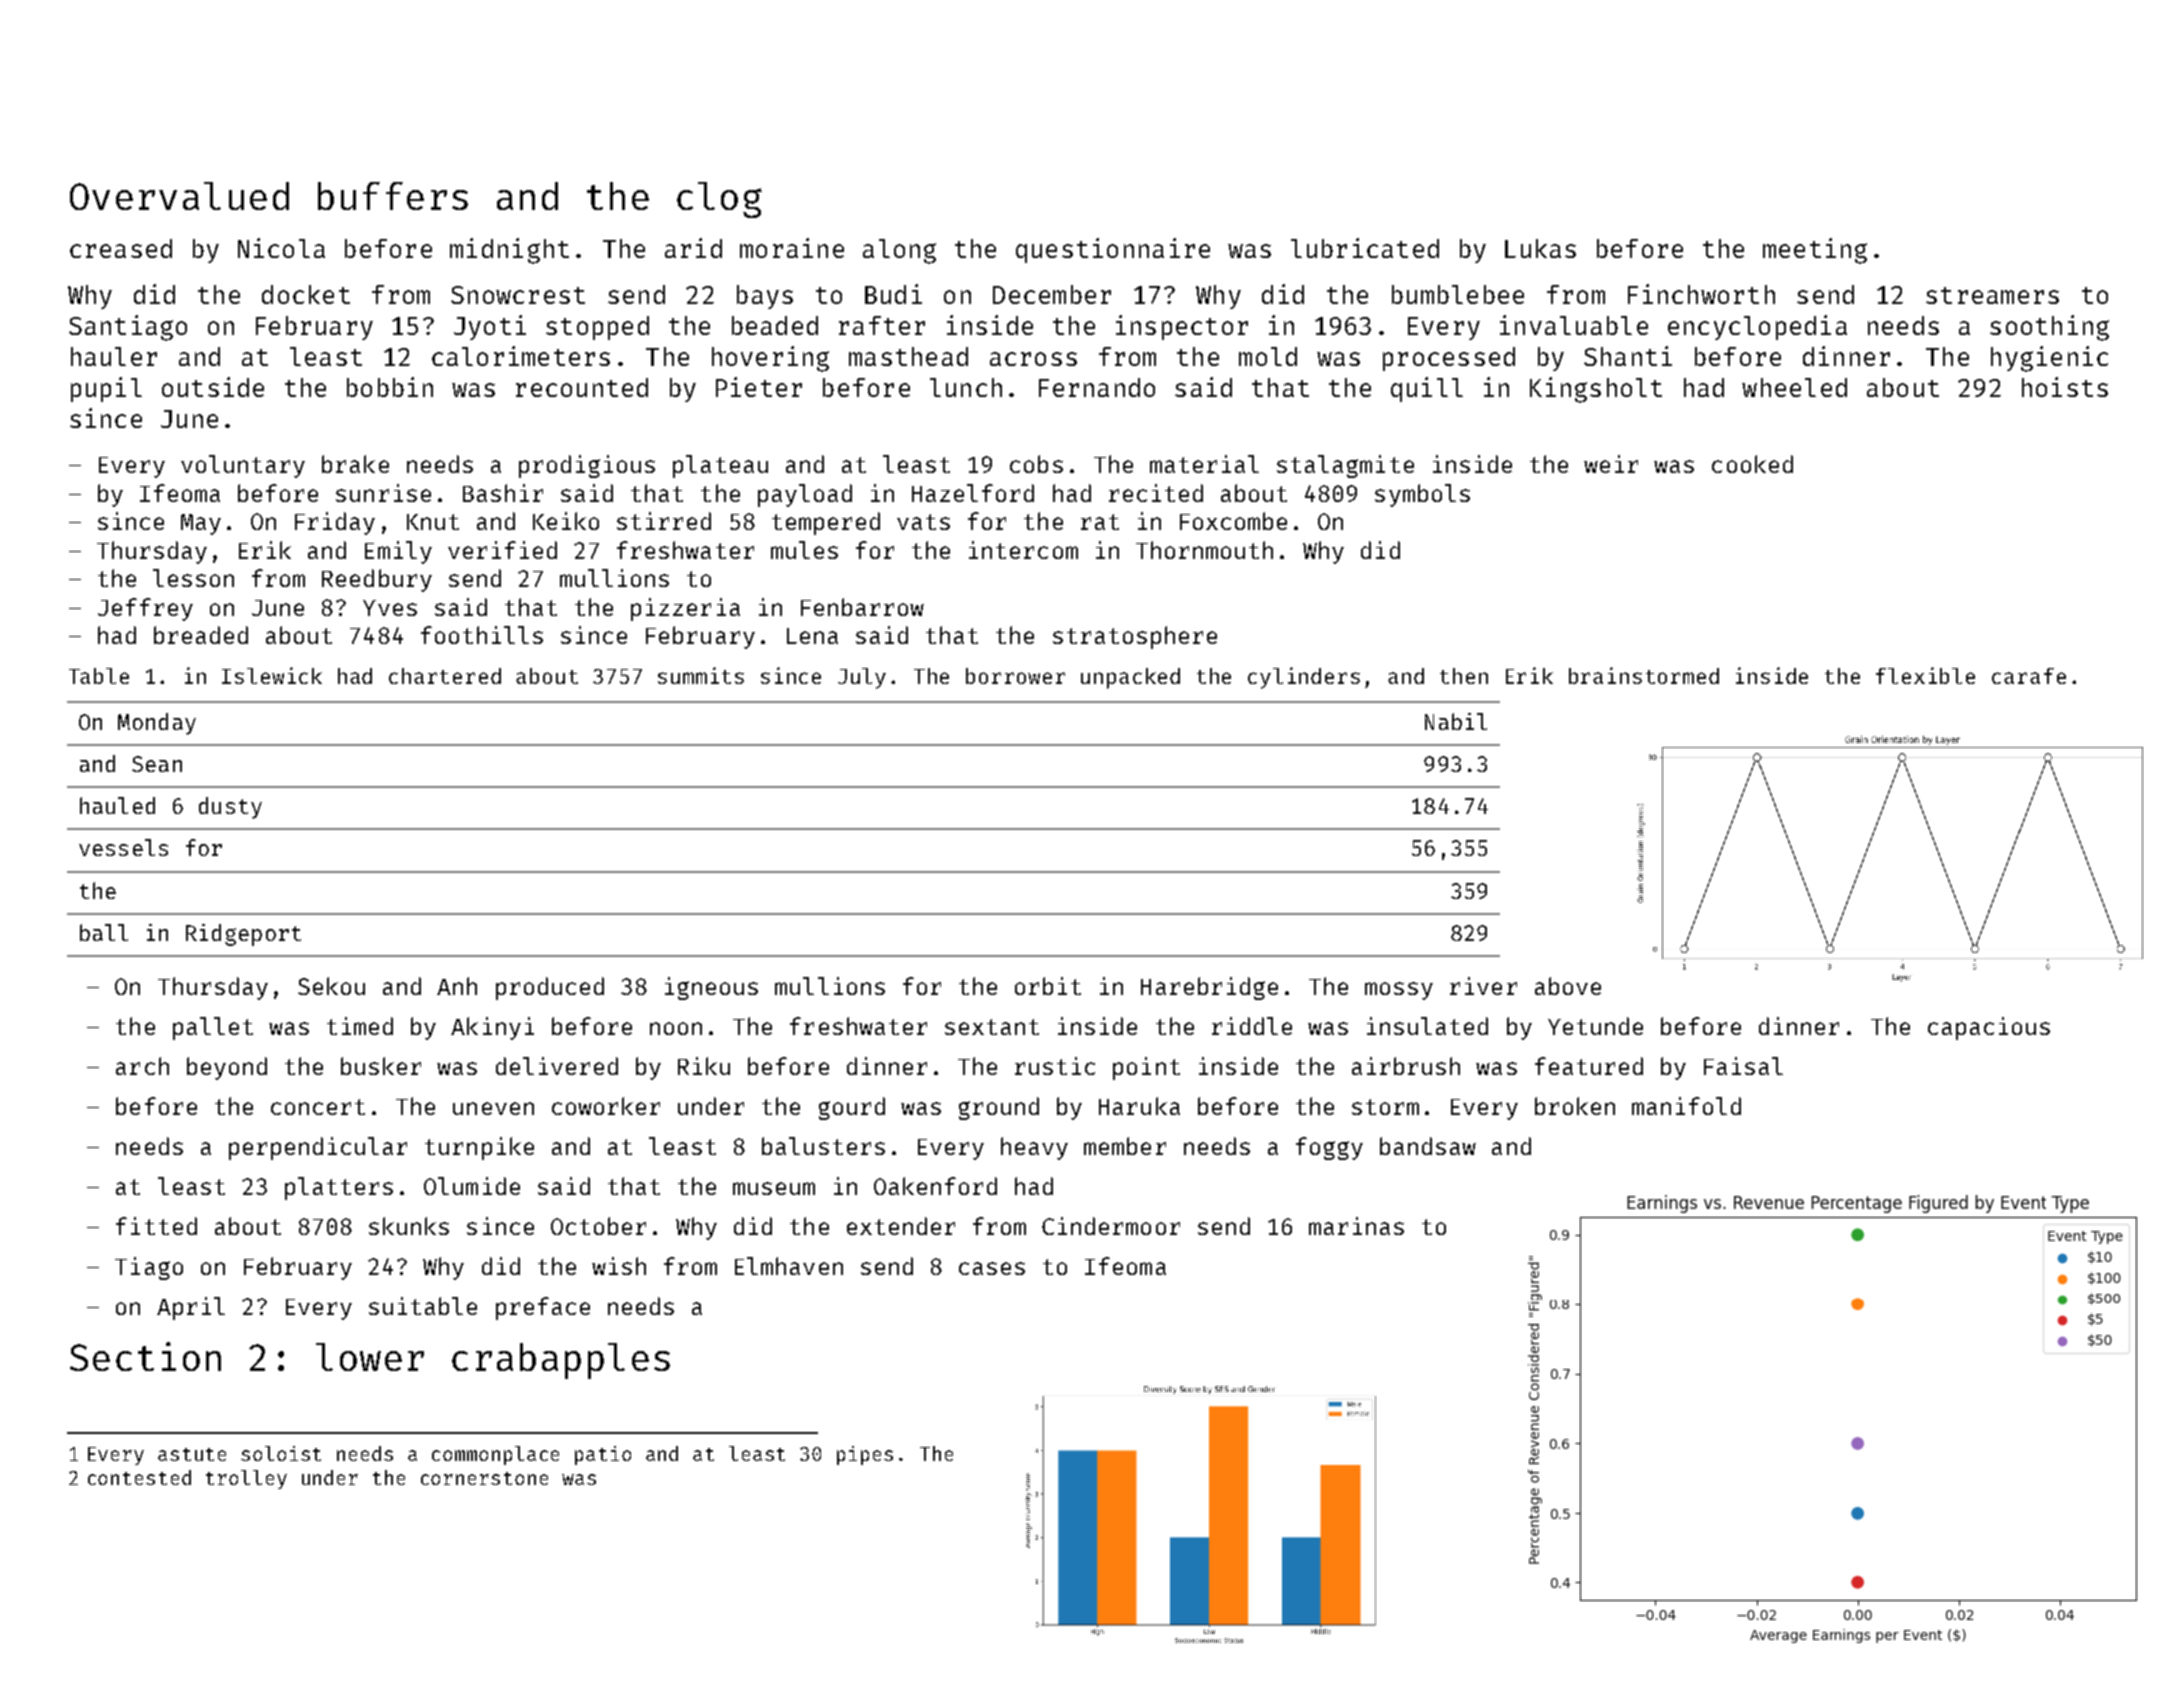 The image size is (2178, 1683). I want to click on meeting, so click(1815, 251).
